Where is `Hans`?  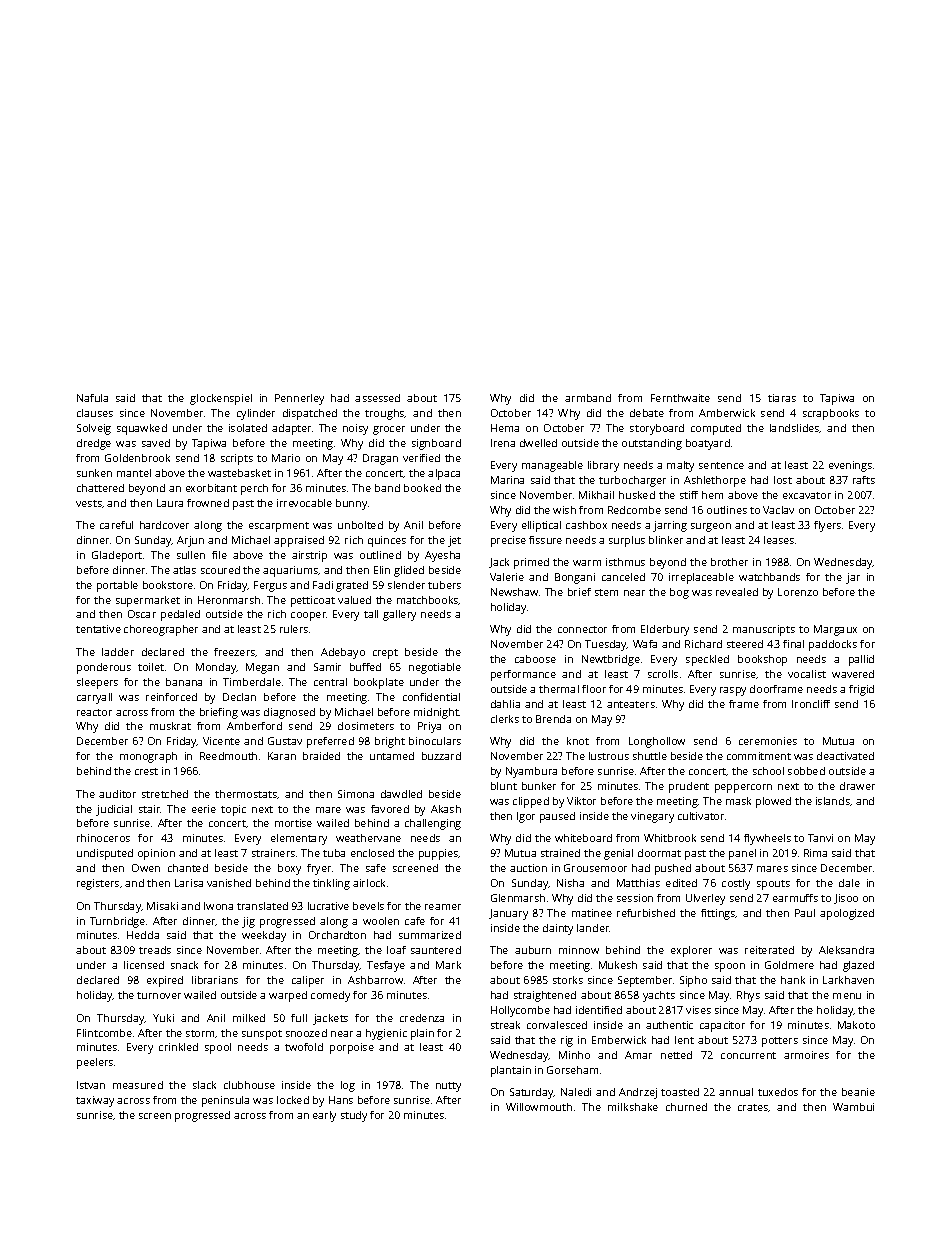 Hans is located at coordinates (341, 1100).
